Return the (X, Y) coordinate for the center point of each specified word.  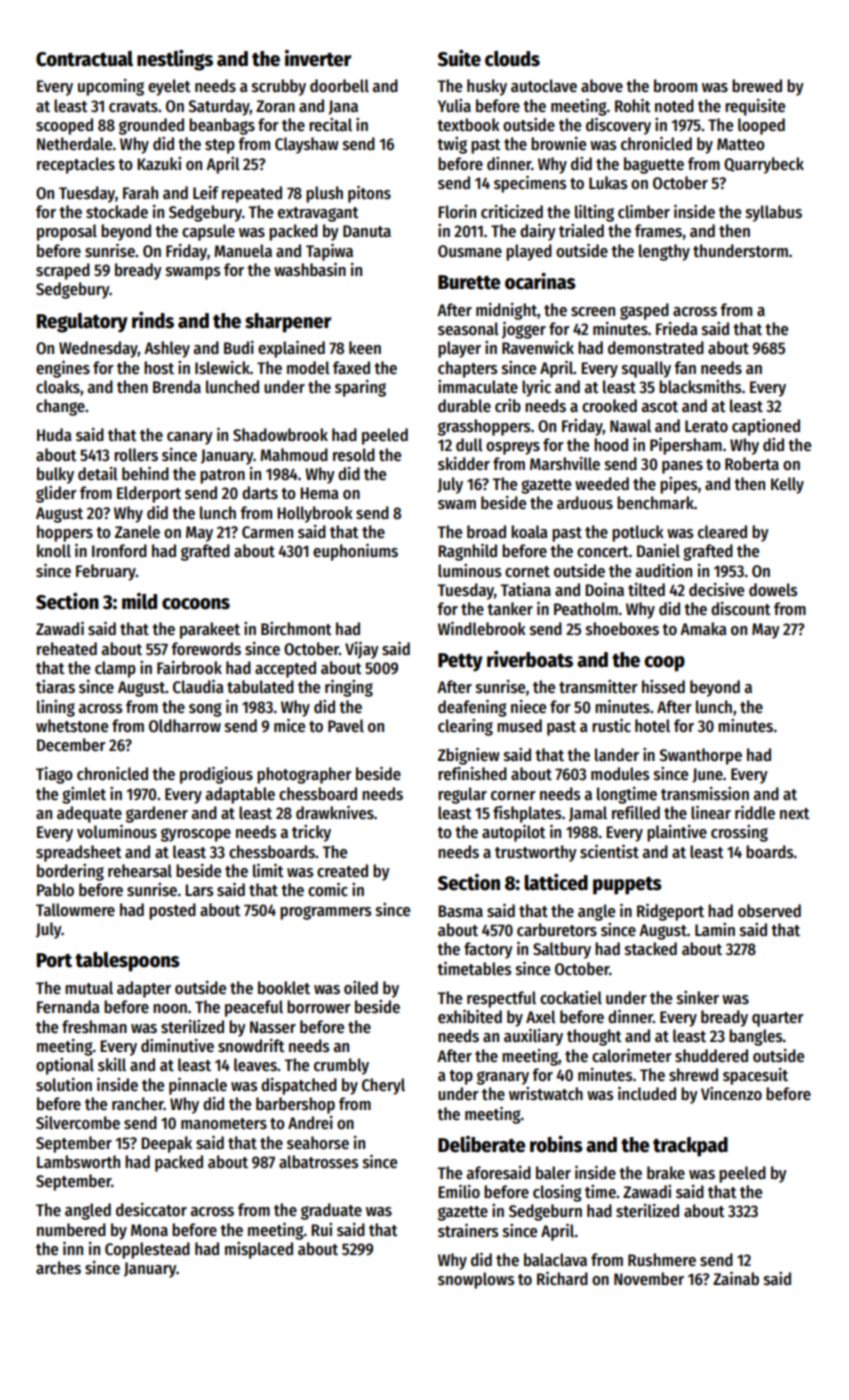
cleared (722, 532)
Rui (321, 1229)
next (795, 814)
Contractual (84, 59)
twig (452, 145)
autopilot (514, 833)
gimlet (84, 795)
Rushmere (662, 1260)
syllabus (774, 213)
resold (354, 455)
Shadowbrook (280, 435)
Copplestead (147, 1250)
